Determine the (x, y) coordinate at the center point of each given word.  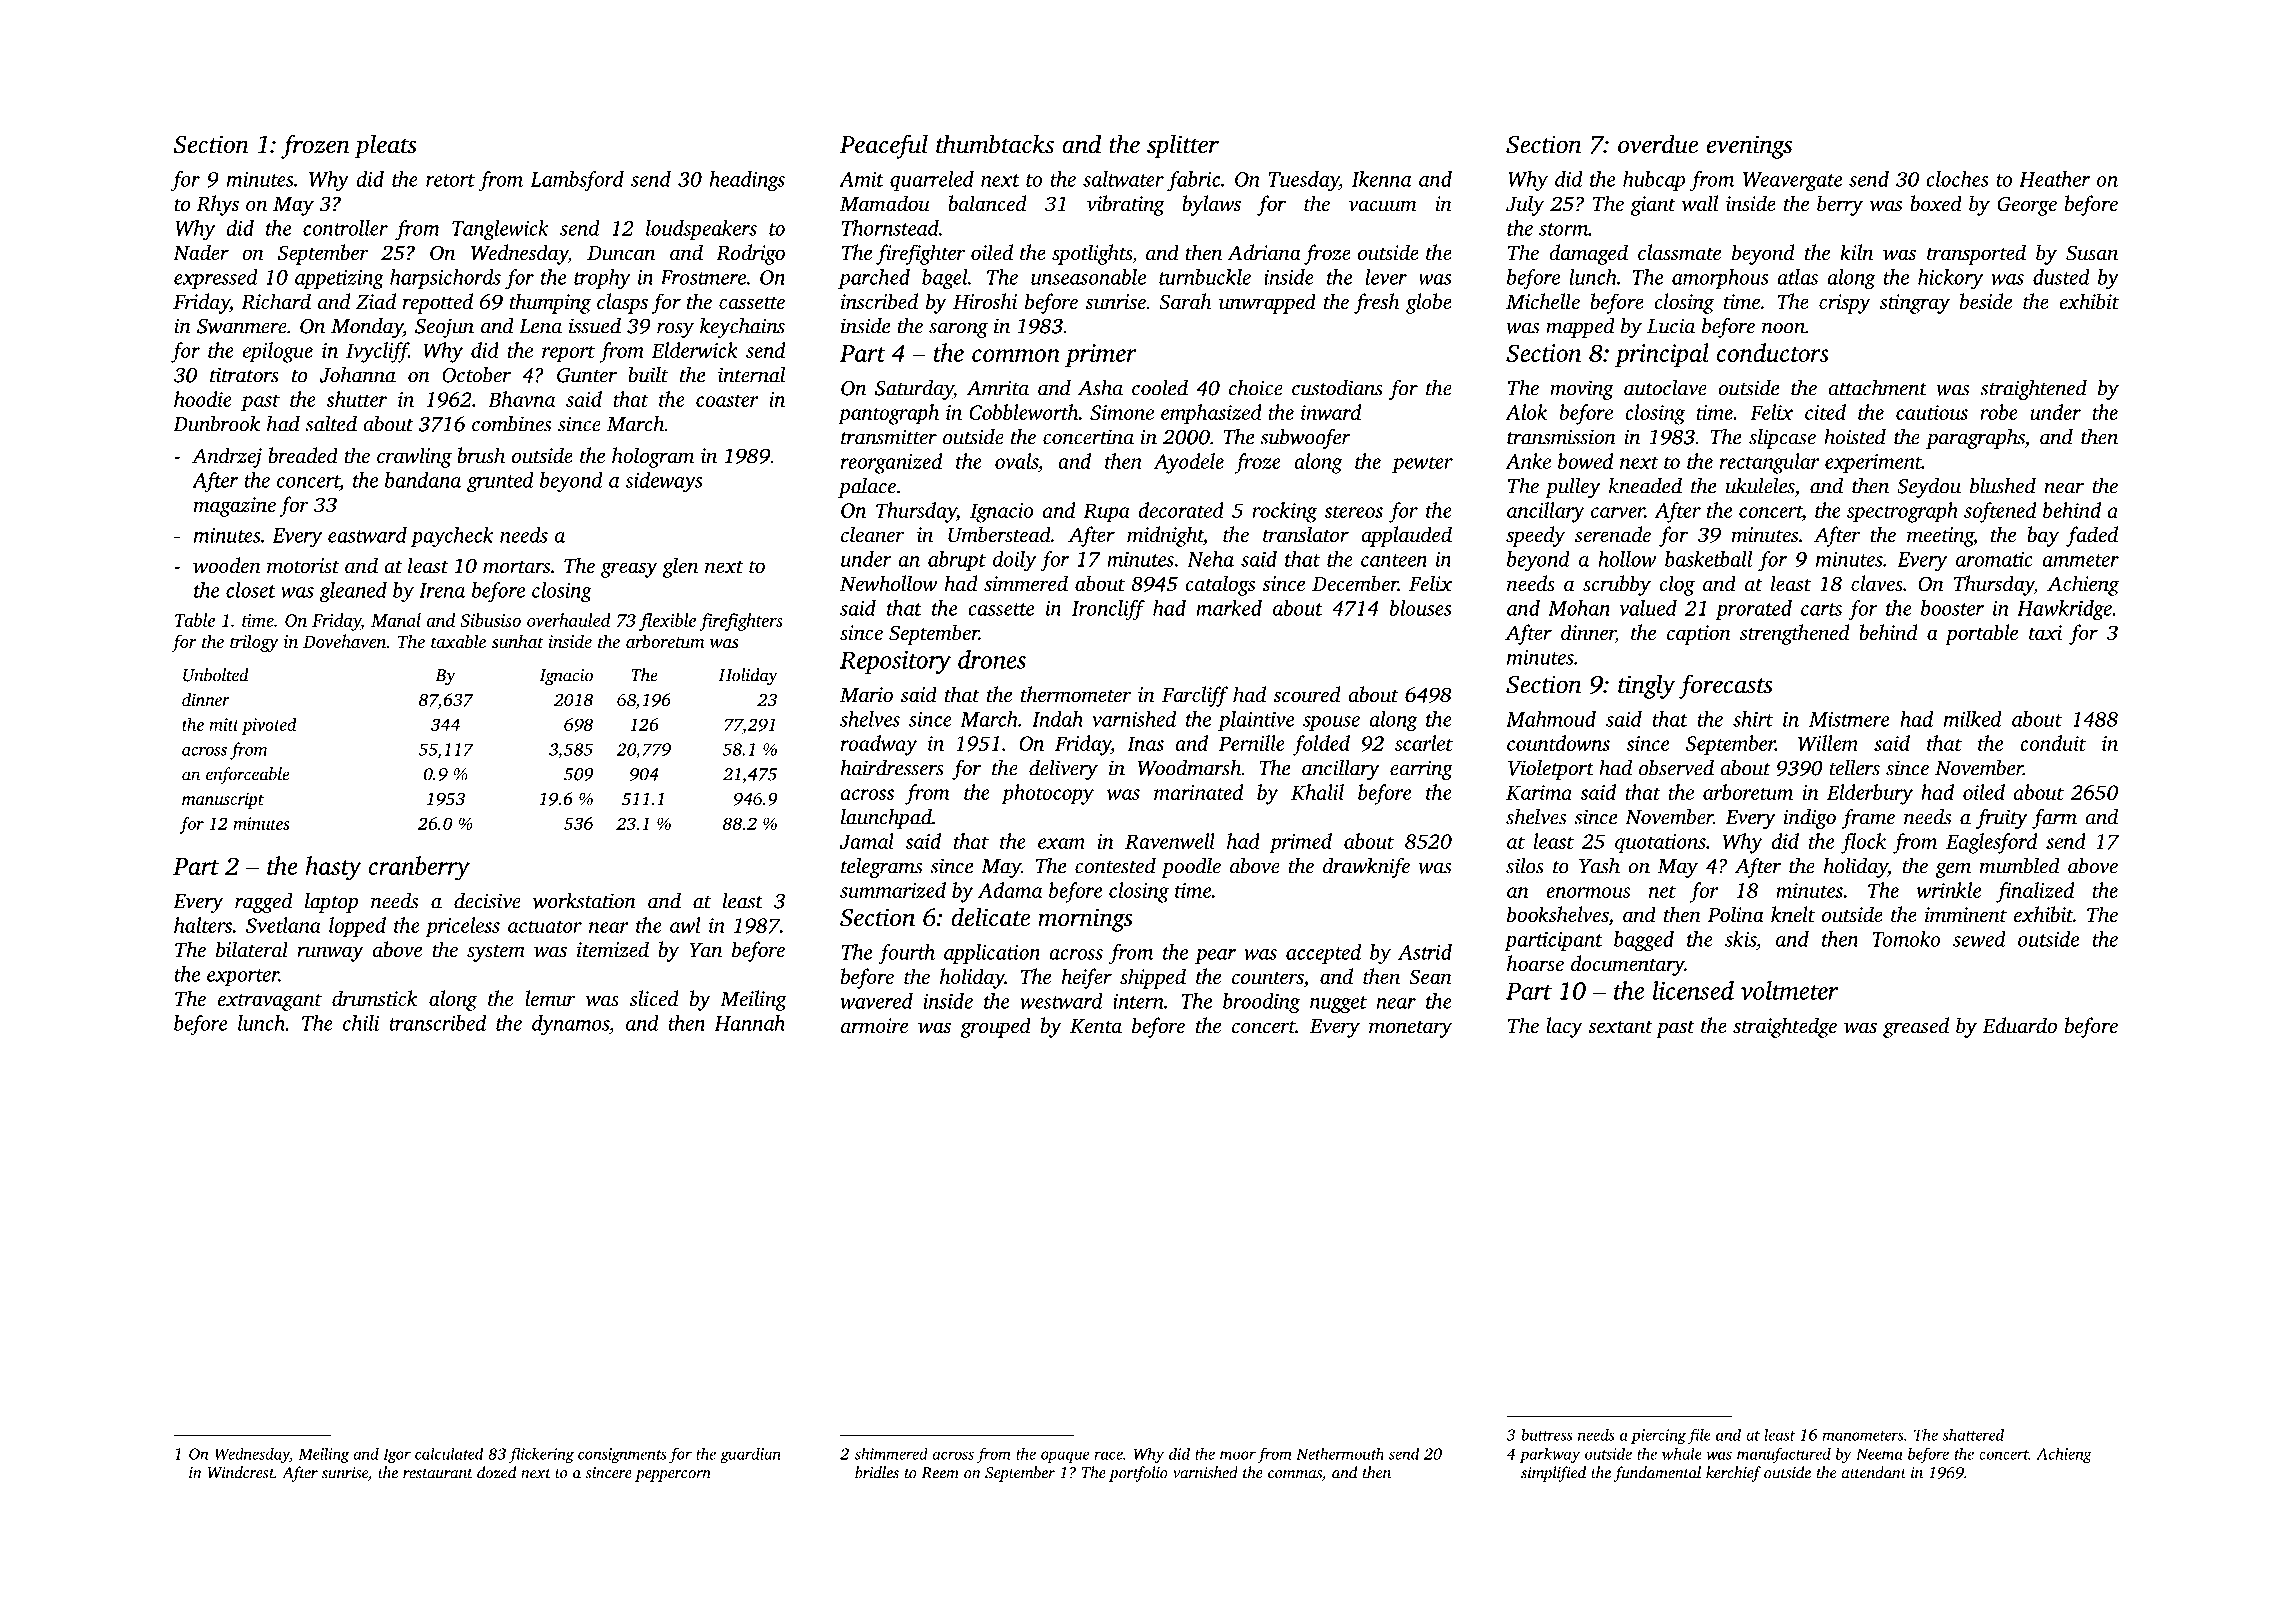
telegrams (881, 867)
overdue (1658, 144)
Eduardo (2019, 1025)
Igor (397, 1455)
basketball (1708, 559)
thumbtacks (995, 144)
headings (747, 181)
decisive (487, 900)
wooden (227, 565)
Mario (866, 694)
